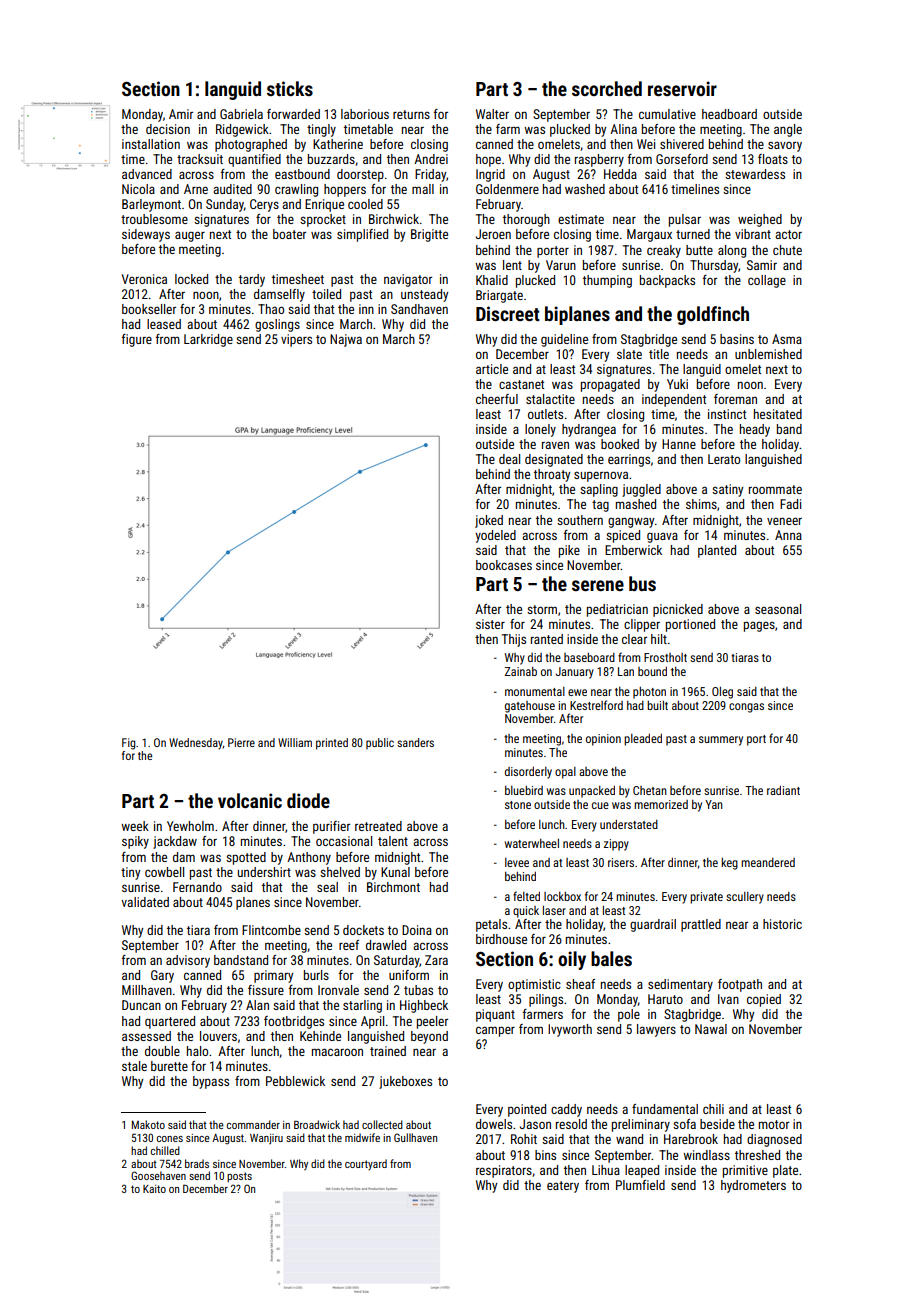 This screenshot has height=1314, width=924. I want to click on caddy, so click(566, 1110).
